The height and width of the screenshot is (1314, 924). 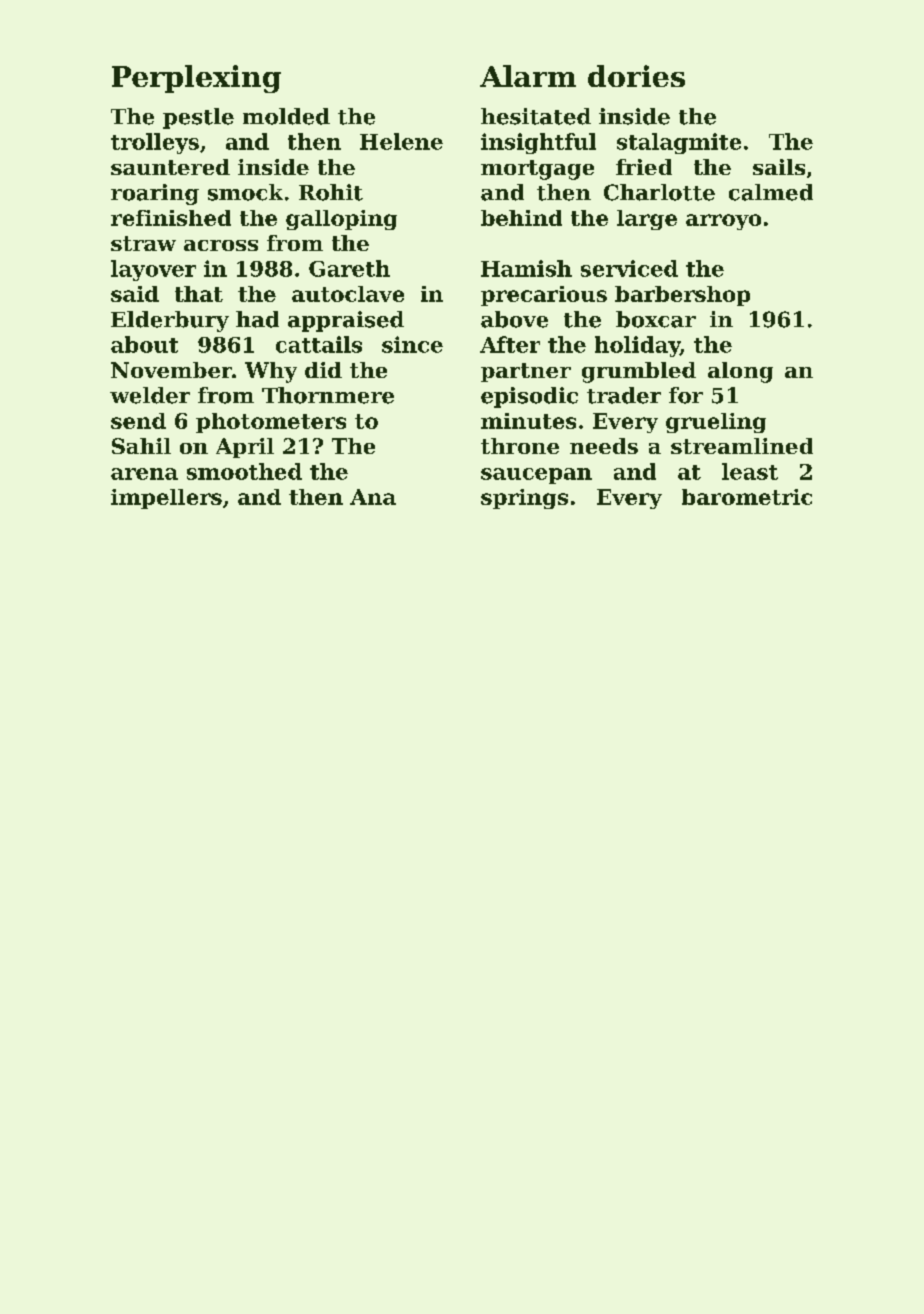 What do you see at coordinates (199, 294) in the screenshot?
I see `that` at bounding box center [199, 294].
